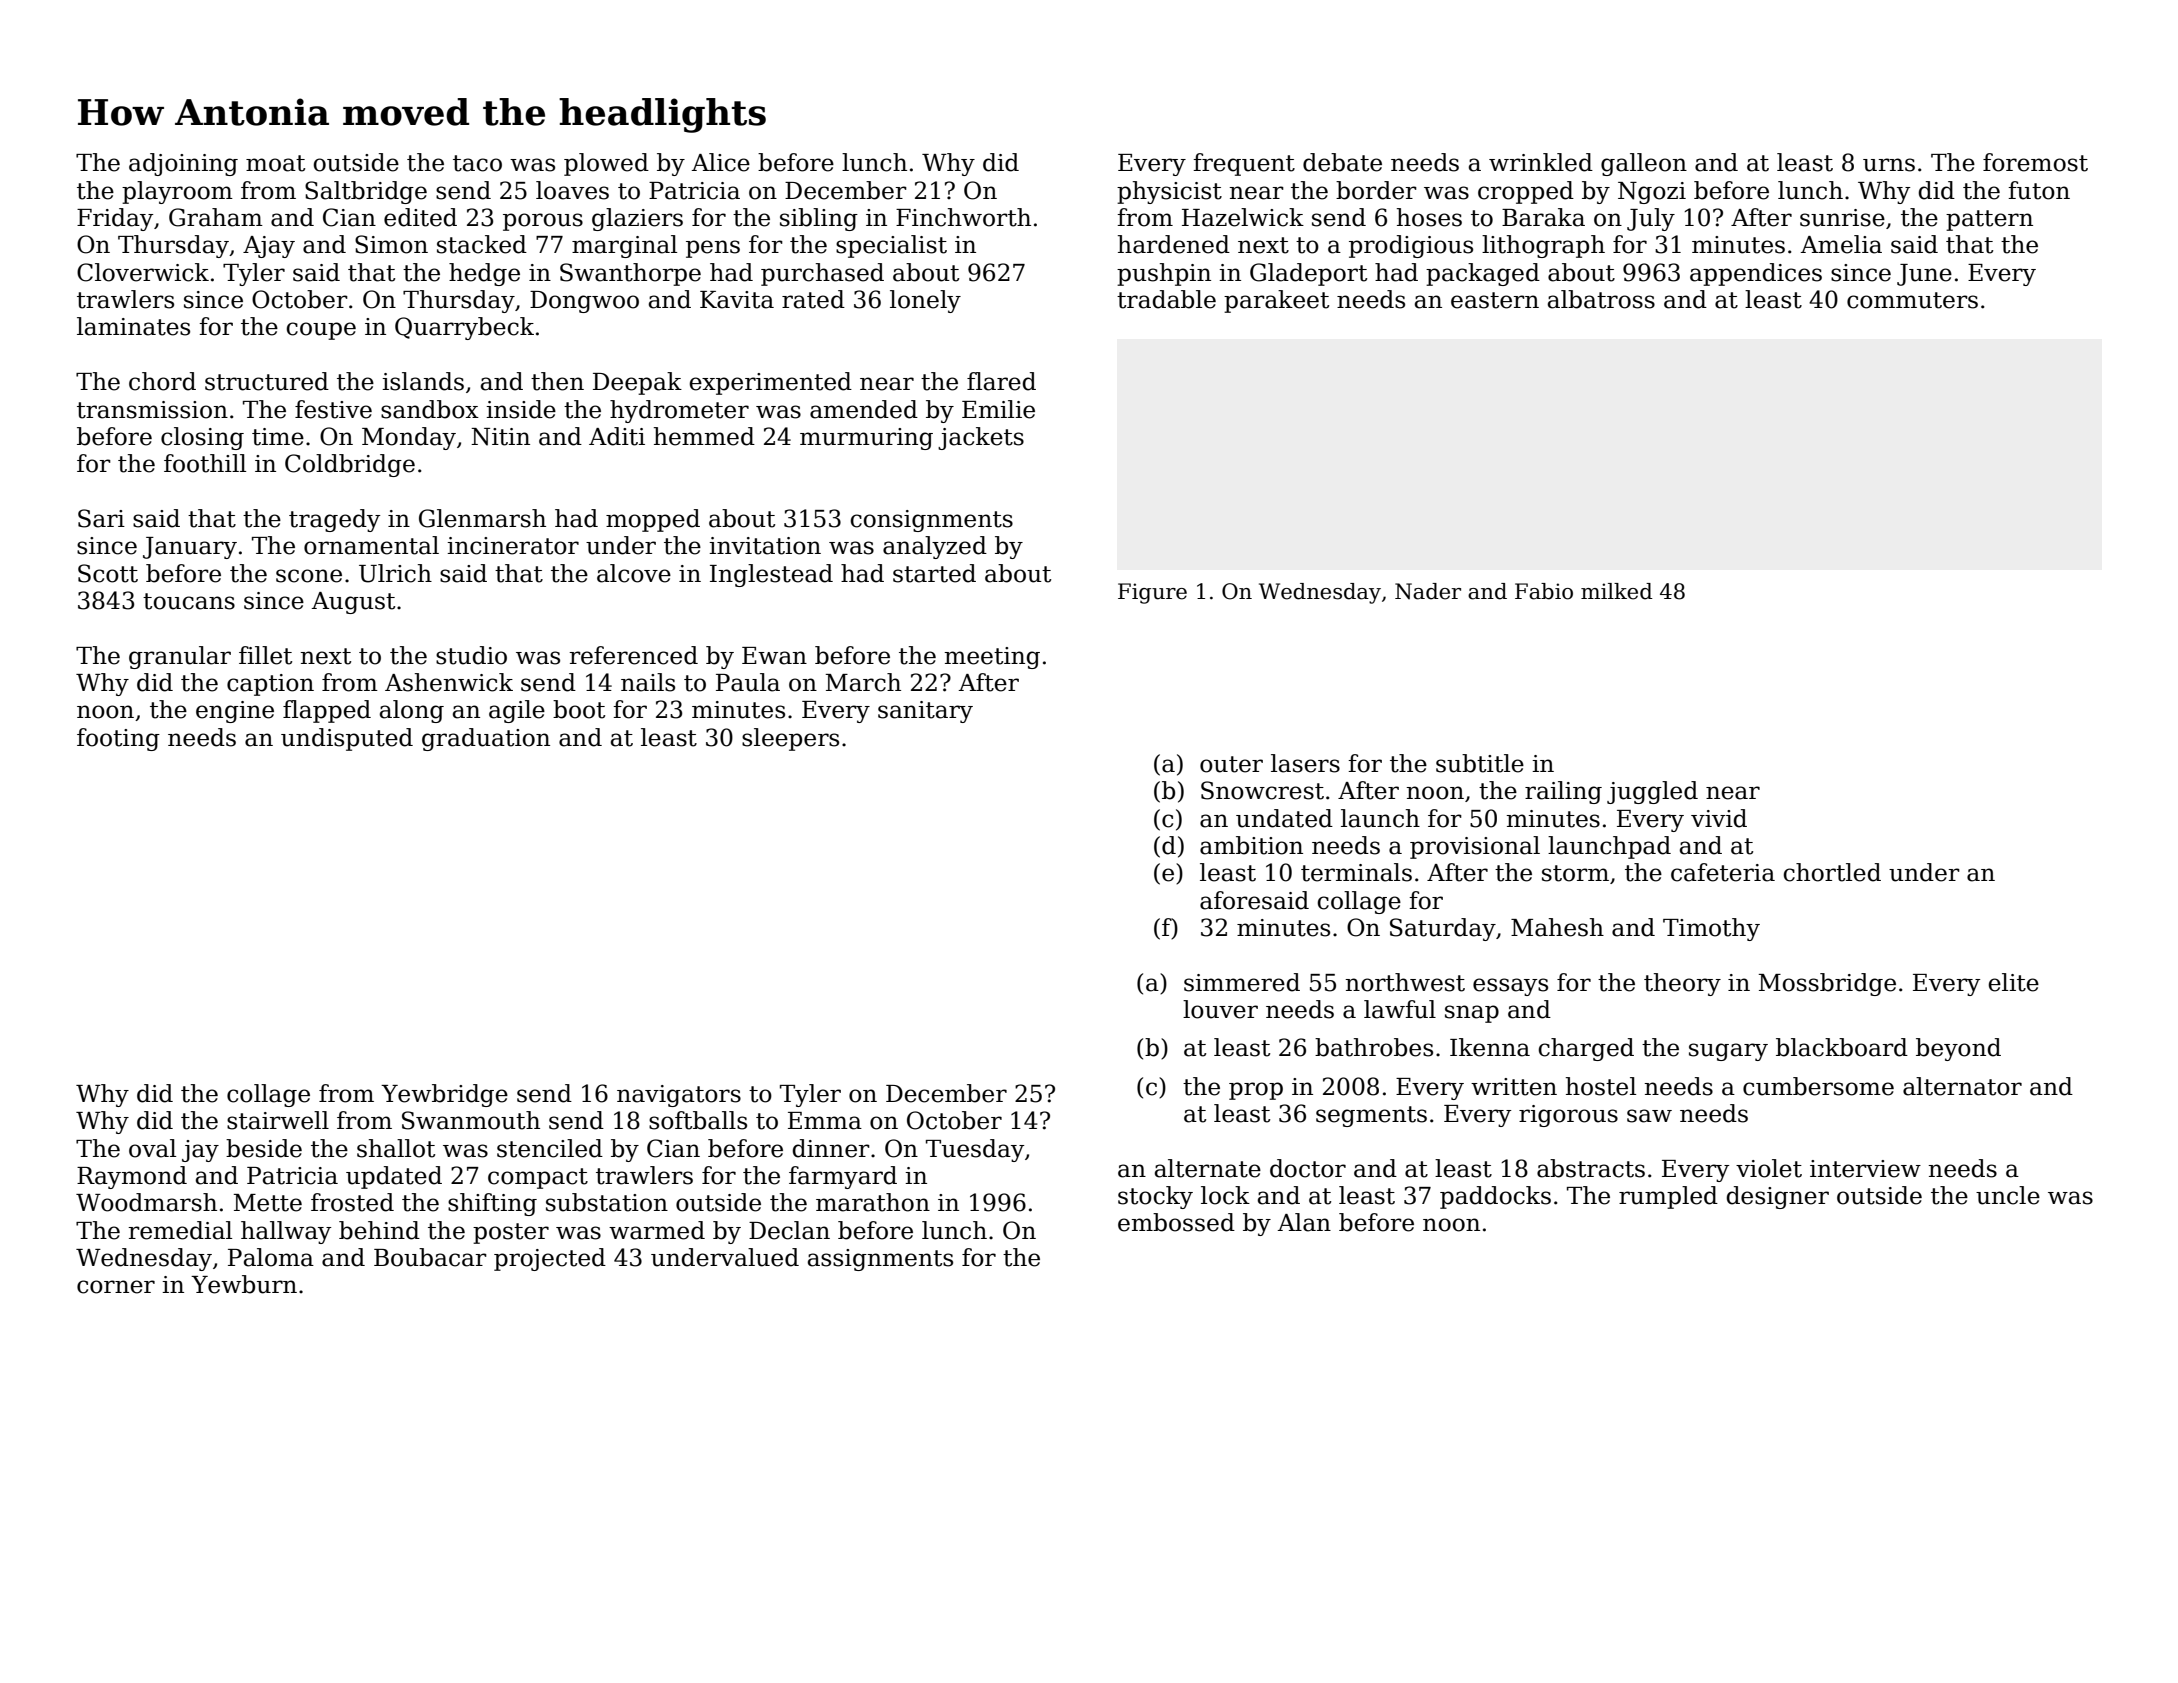 The height and width of the screenshot is (1683, 2178). What do you see at coordinates (269, 247) in the screenshot?
I see `Ajay` at bounding box center [269, 247].
